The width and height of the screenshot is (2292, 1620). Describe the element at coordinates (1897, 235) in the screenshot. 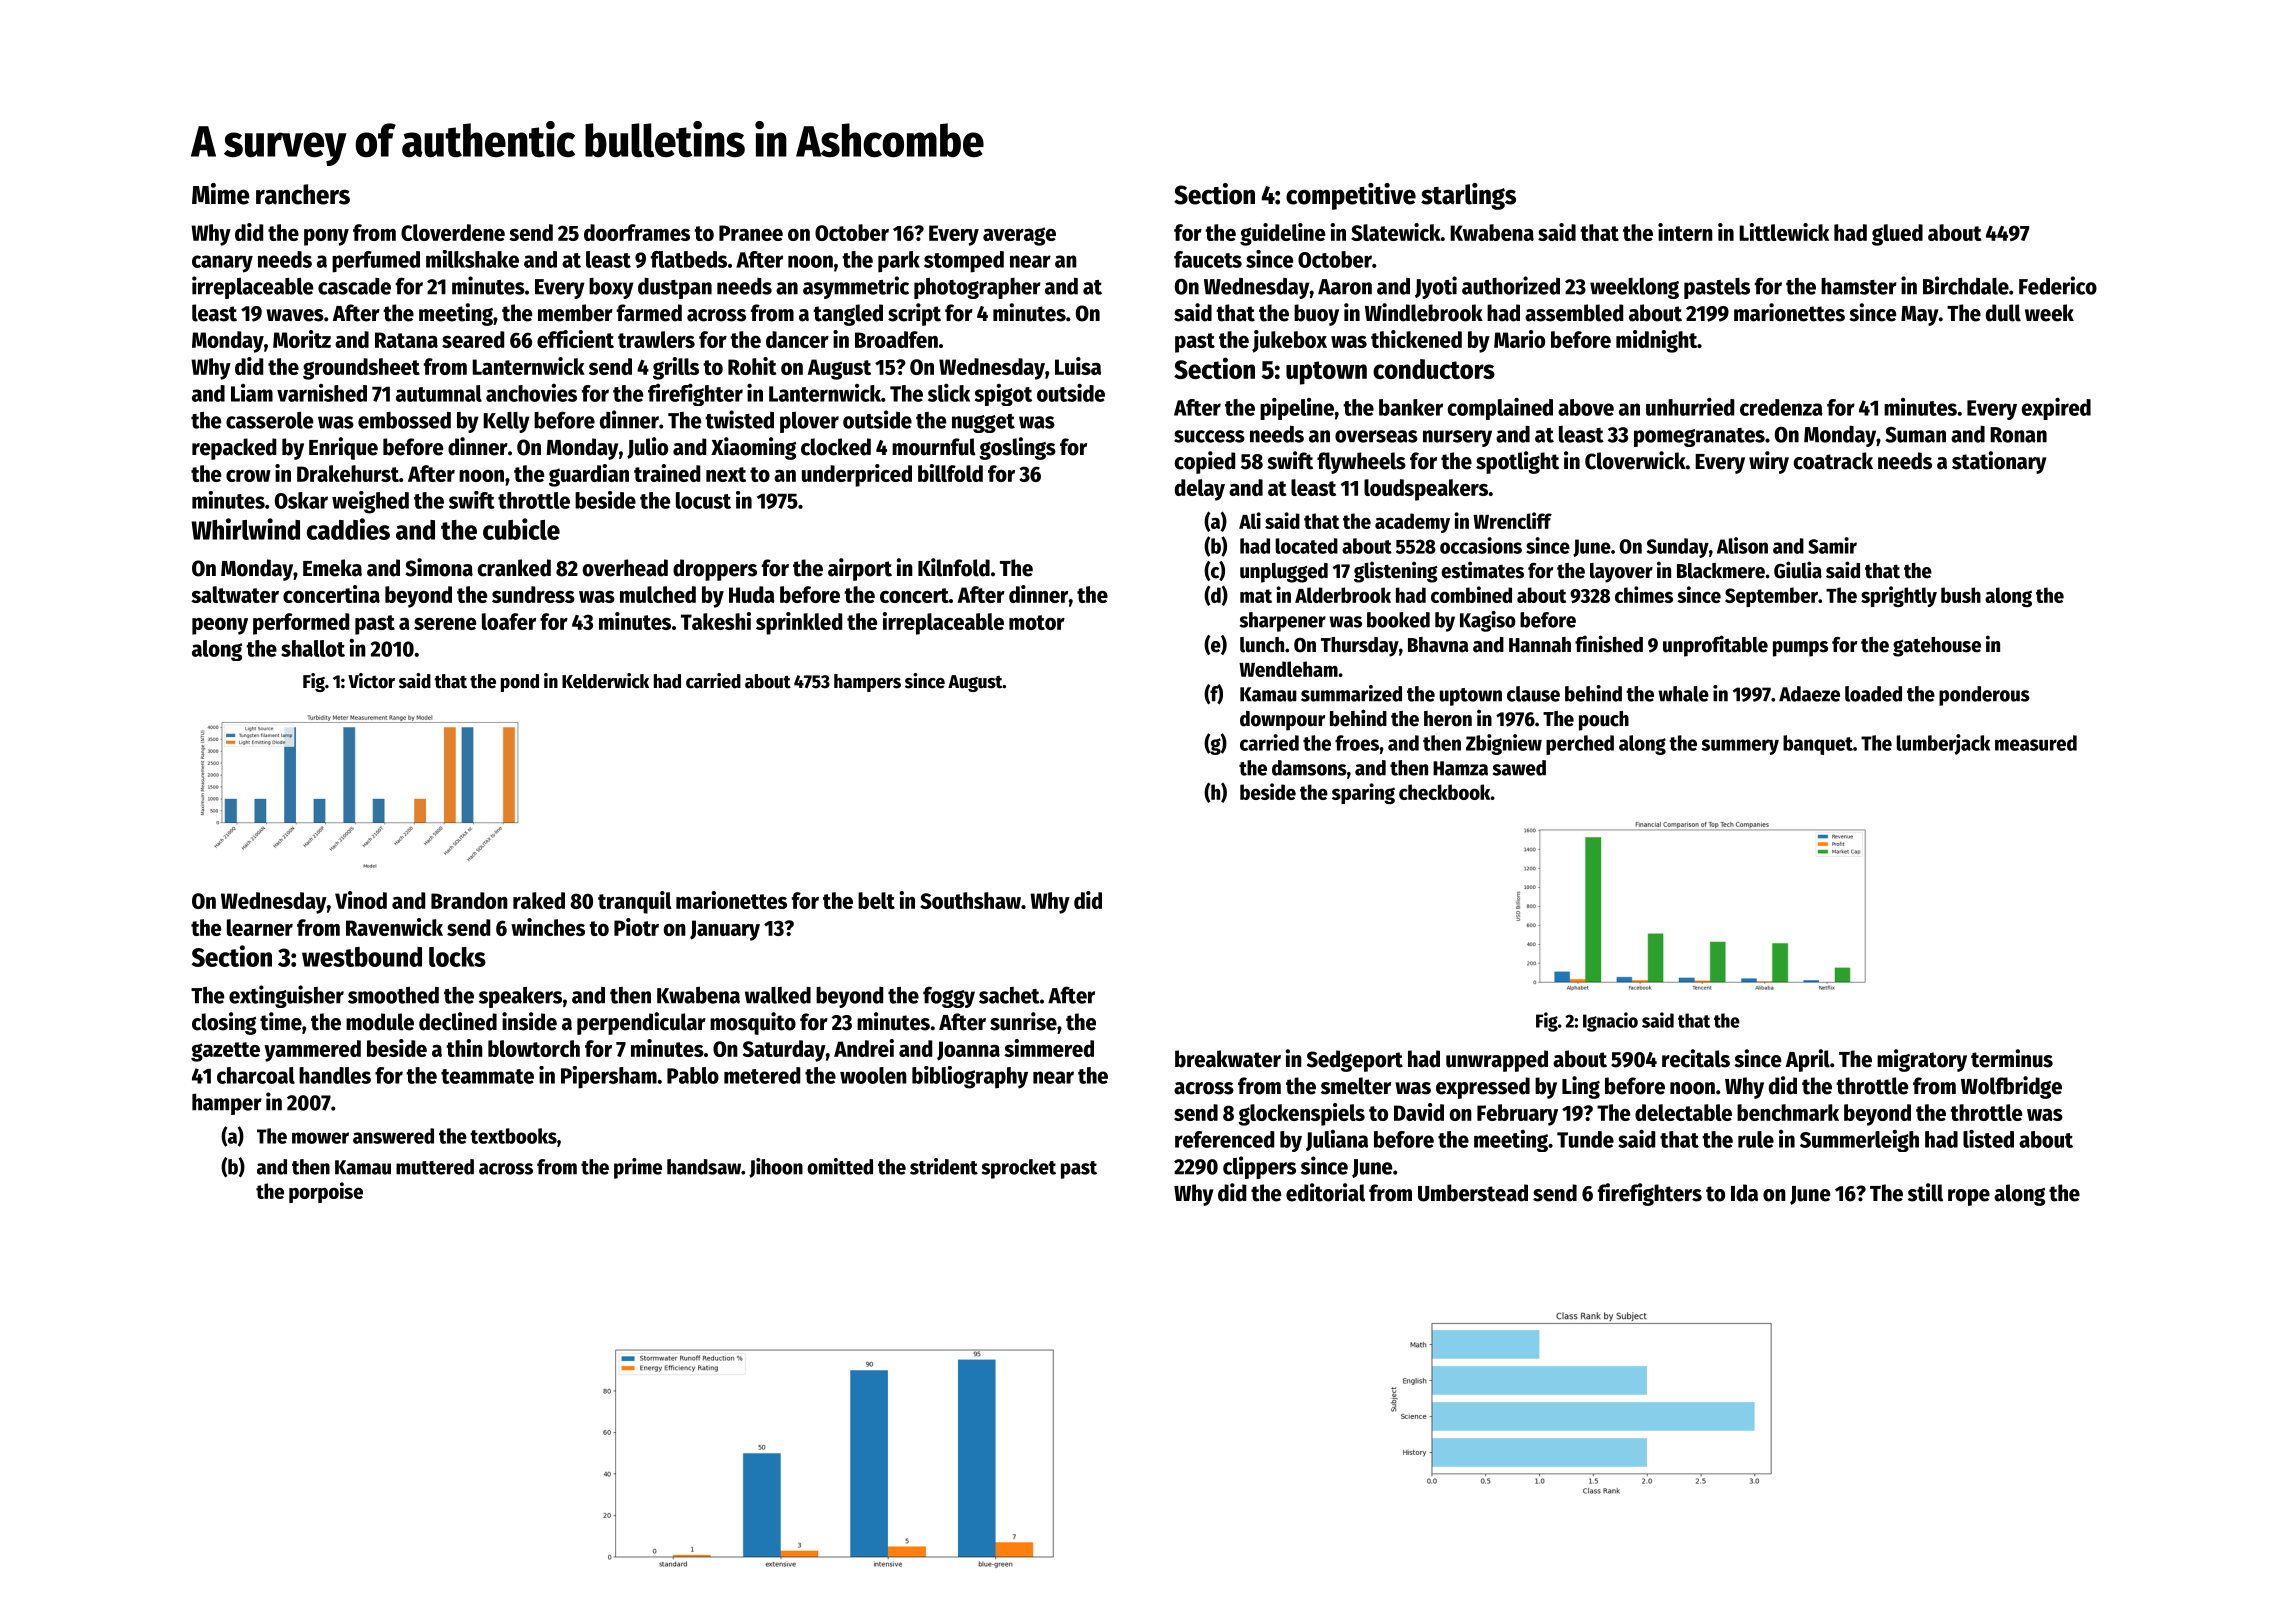

I see `glued` at that location.
